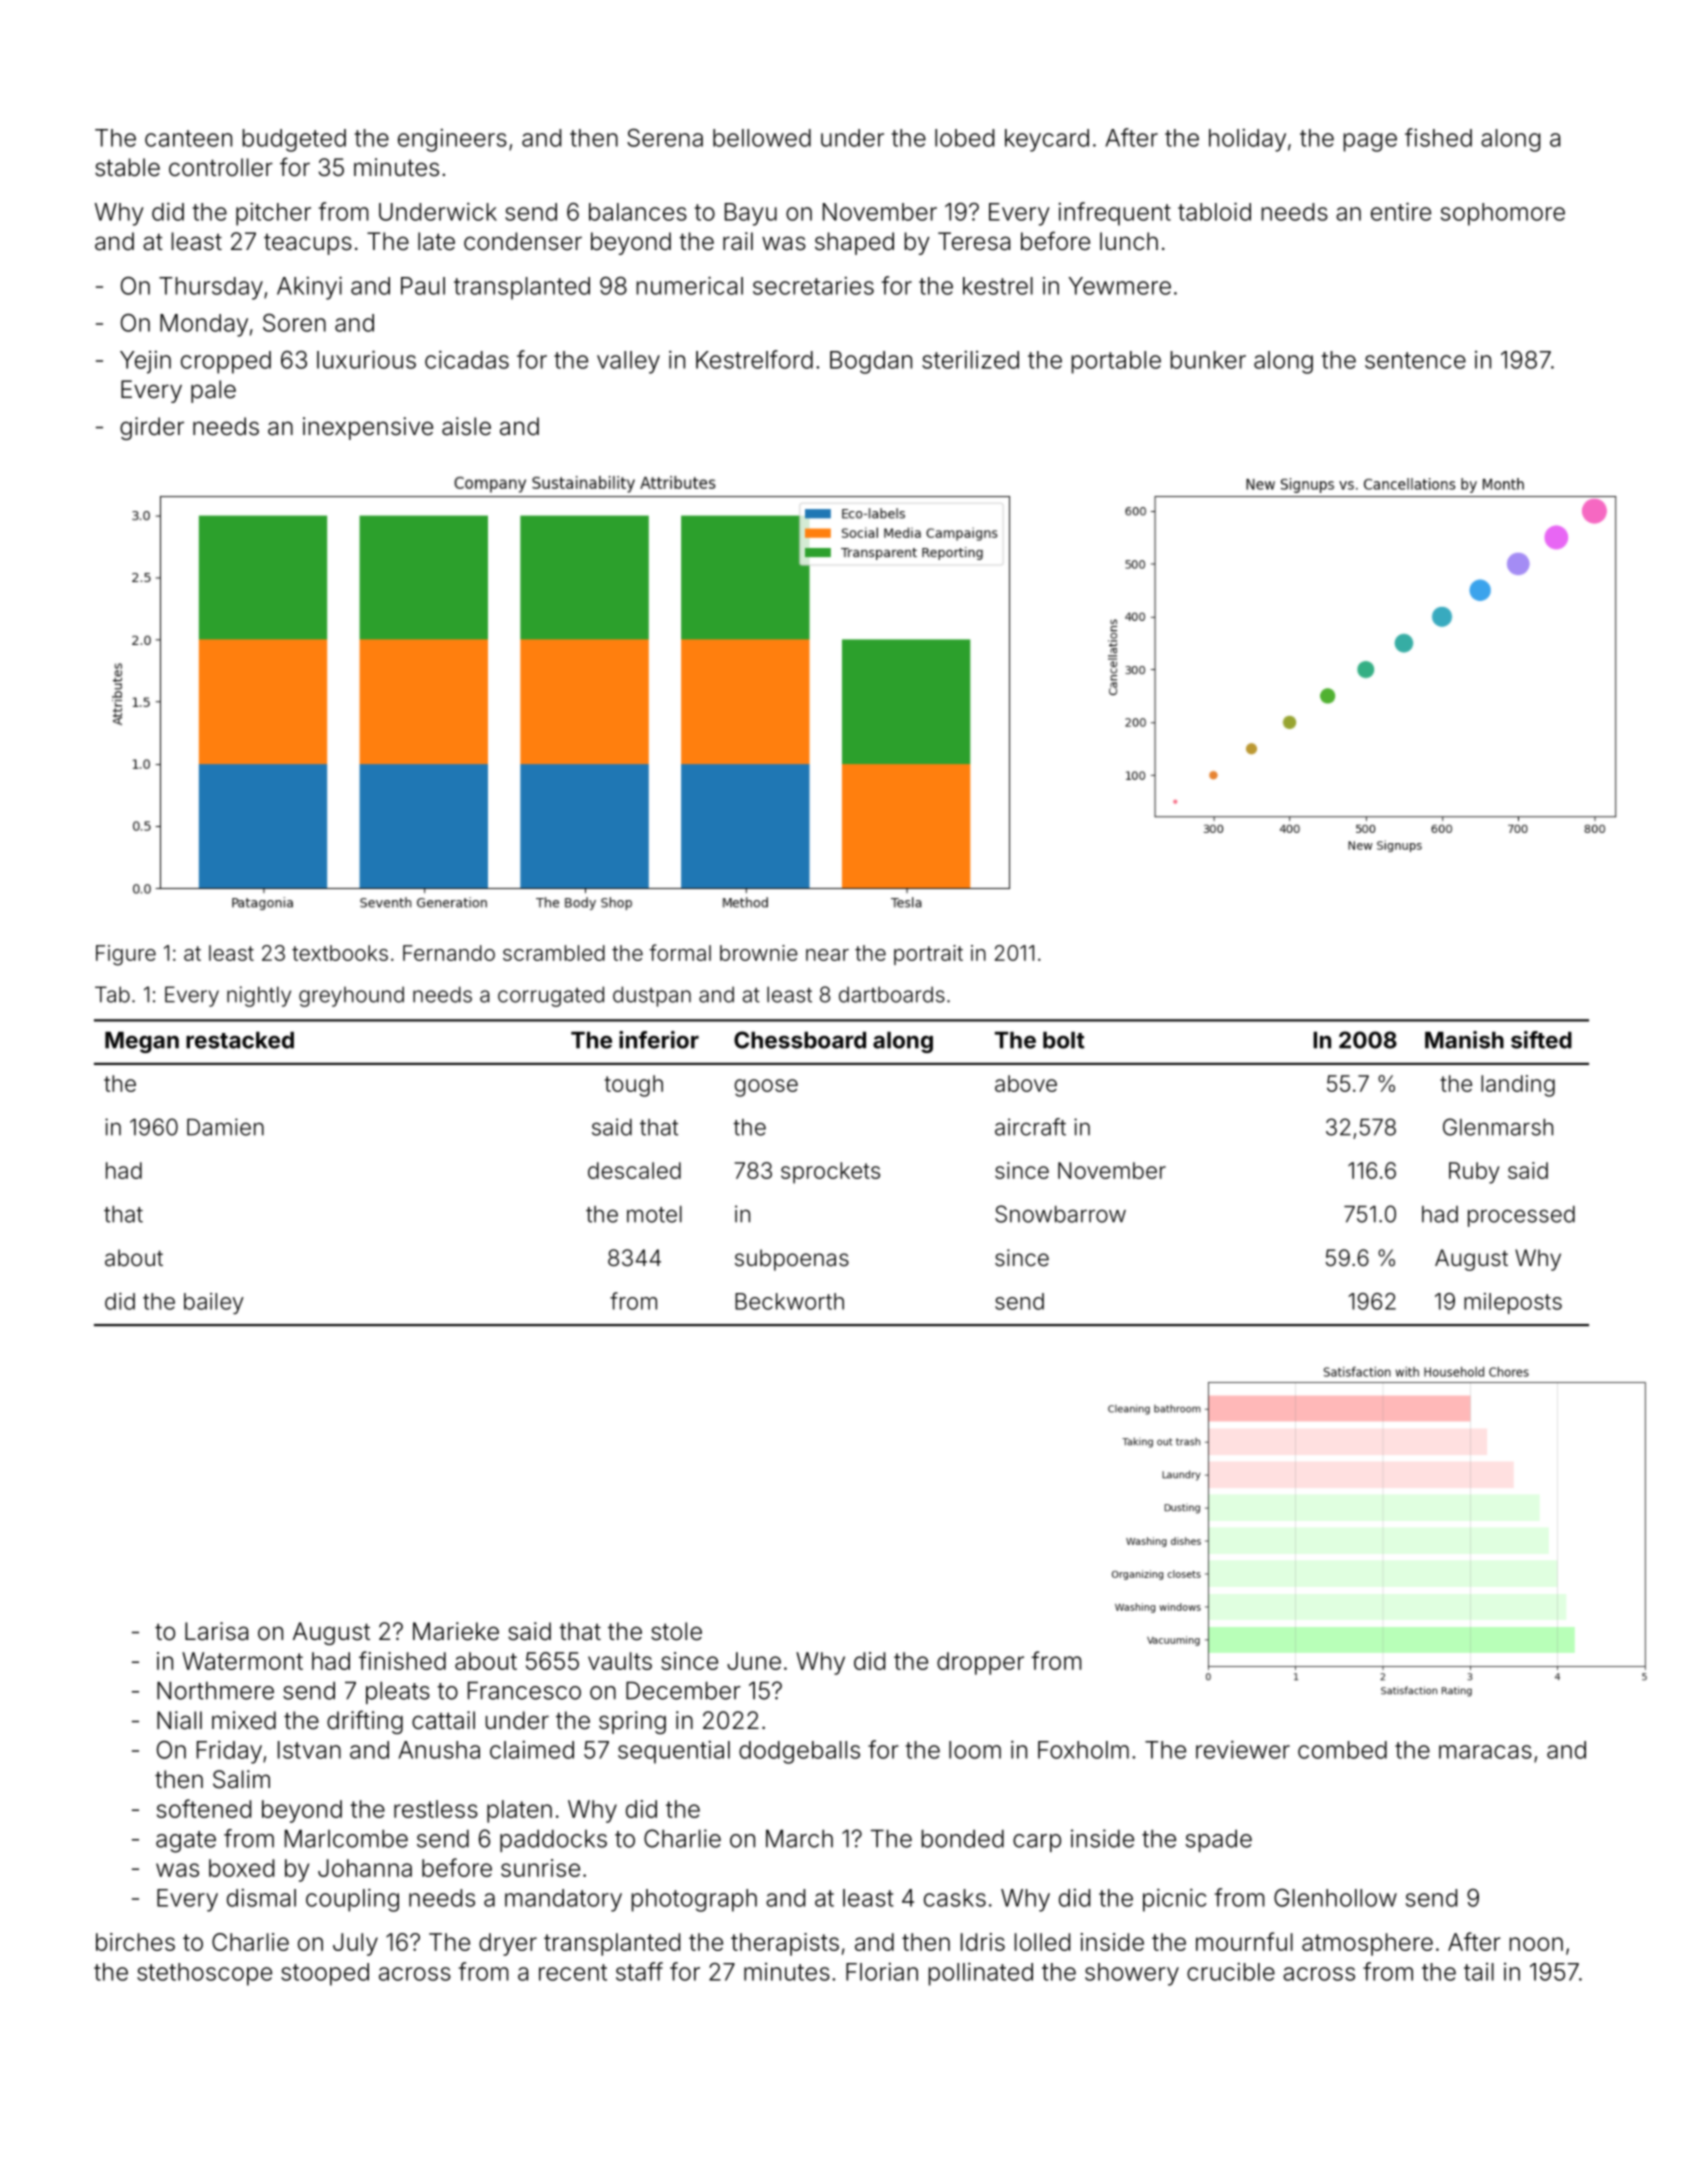  I want to click on sentence, so click(1415, 360).
